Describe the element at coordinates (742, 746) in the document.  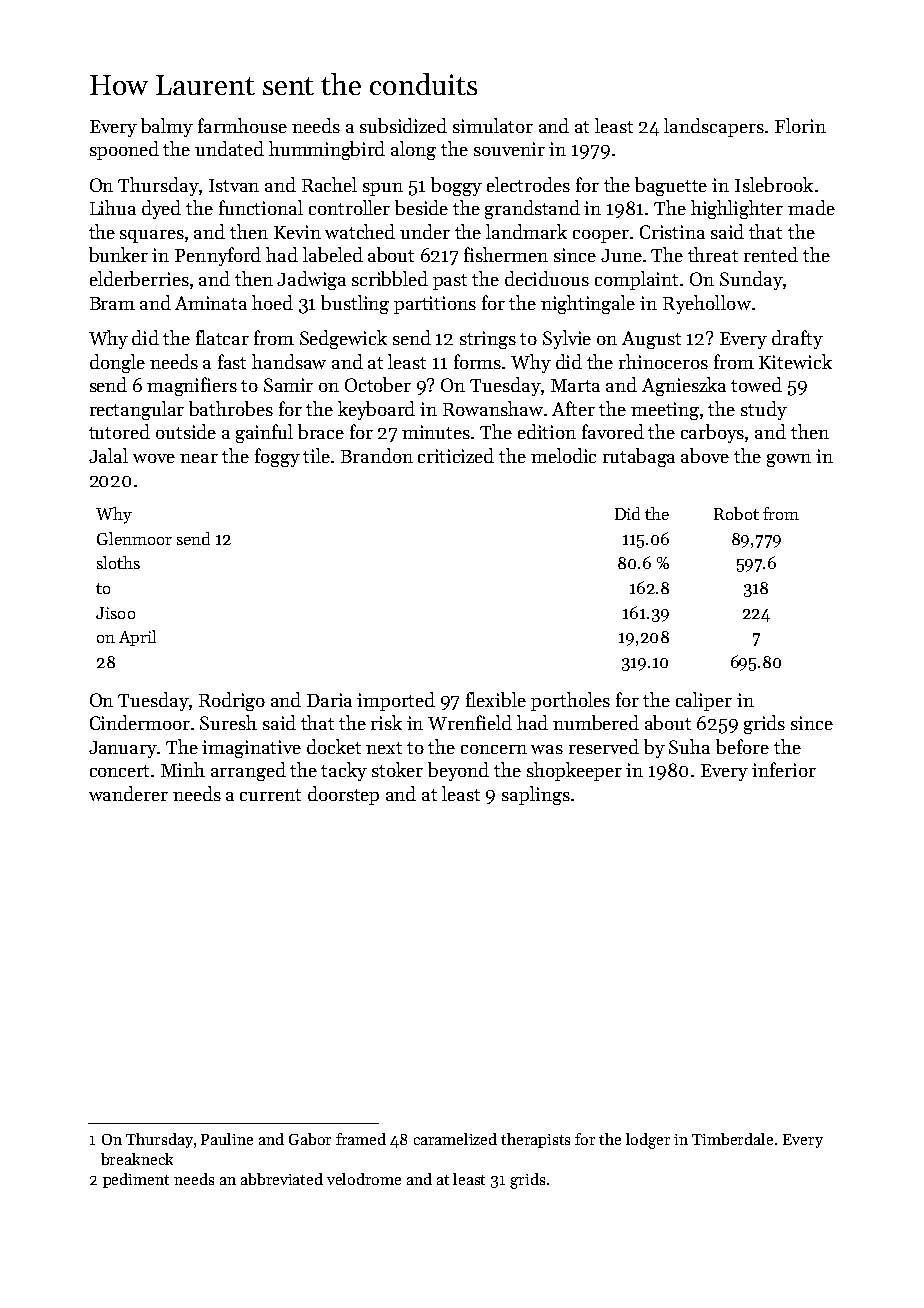
I see `before` at that location.
